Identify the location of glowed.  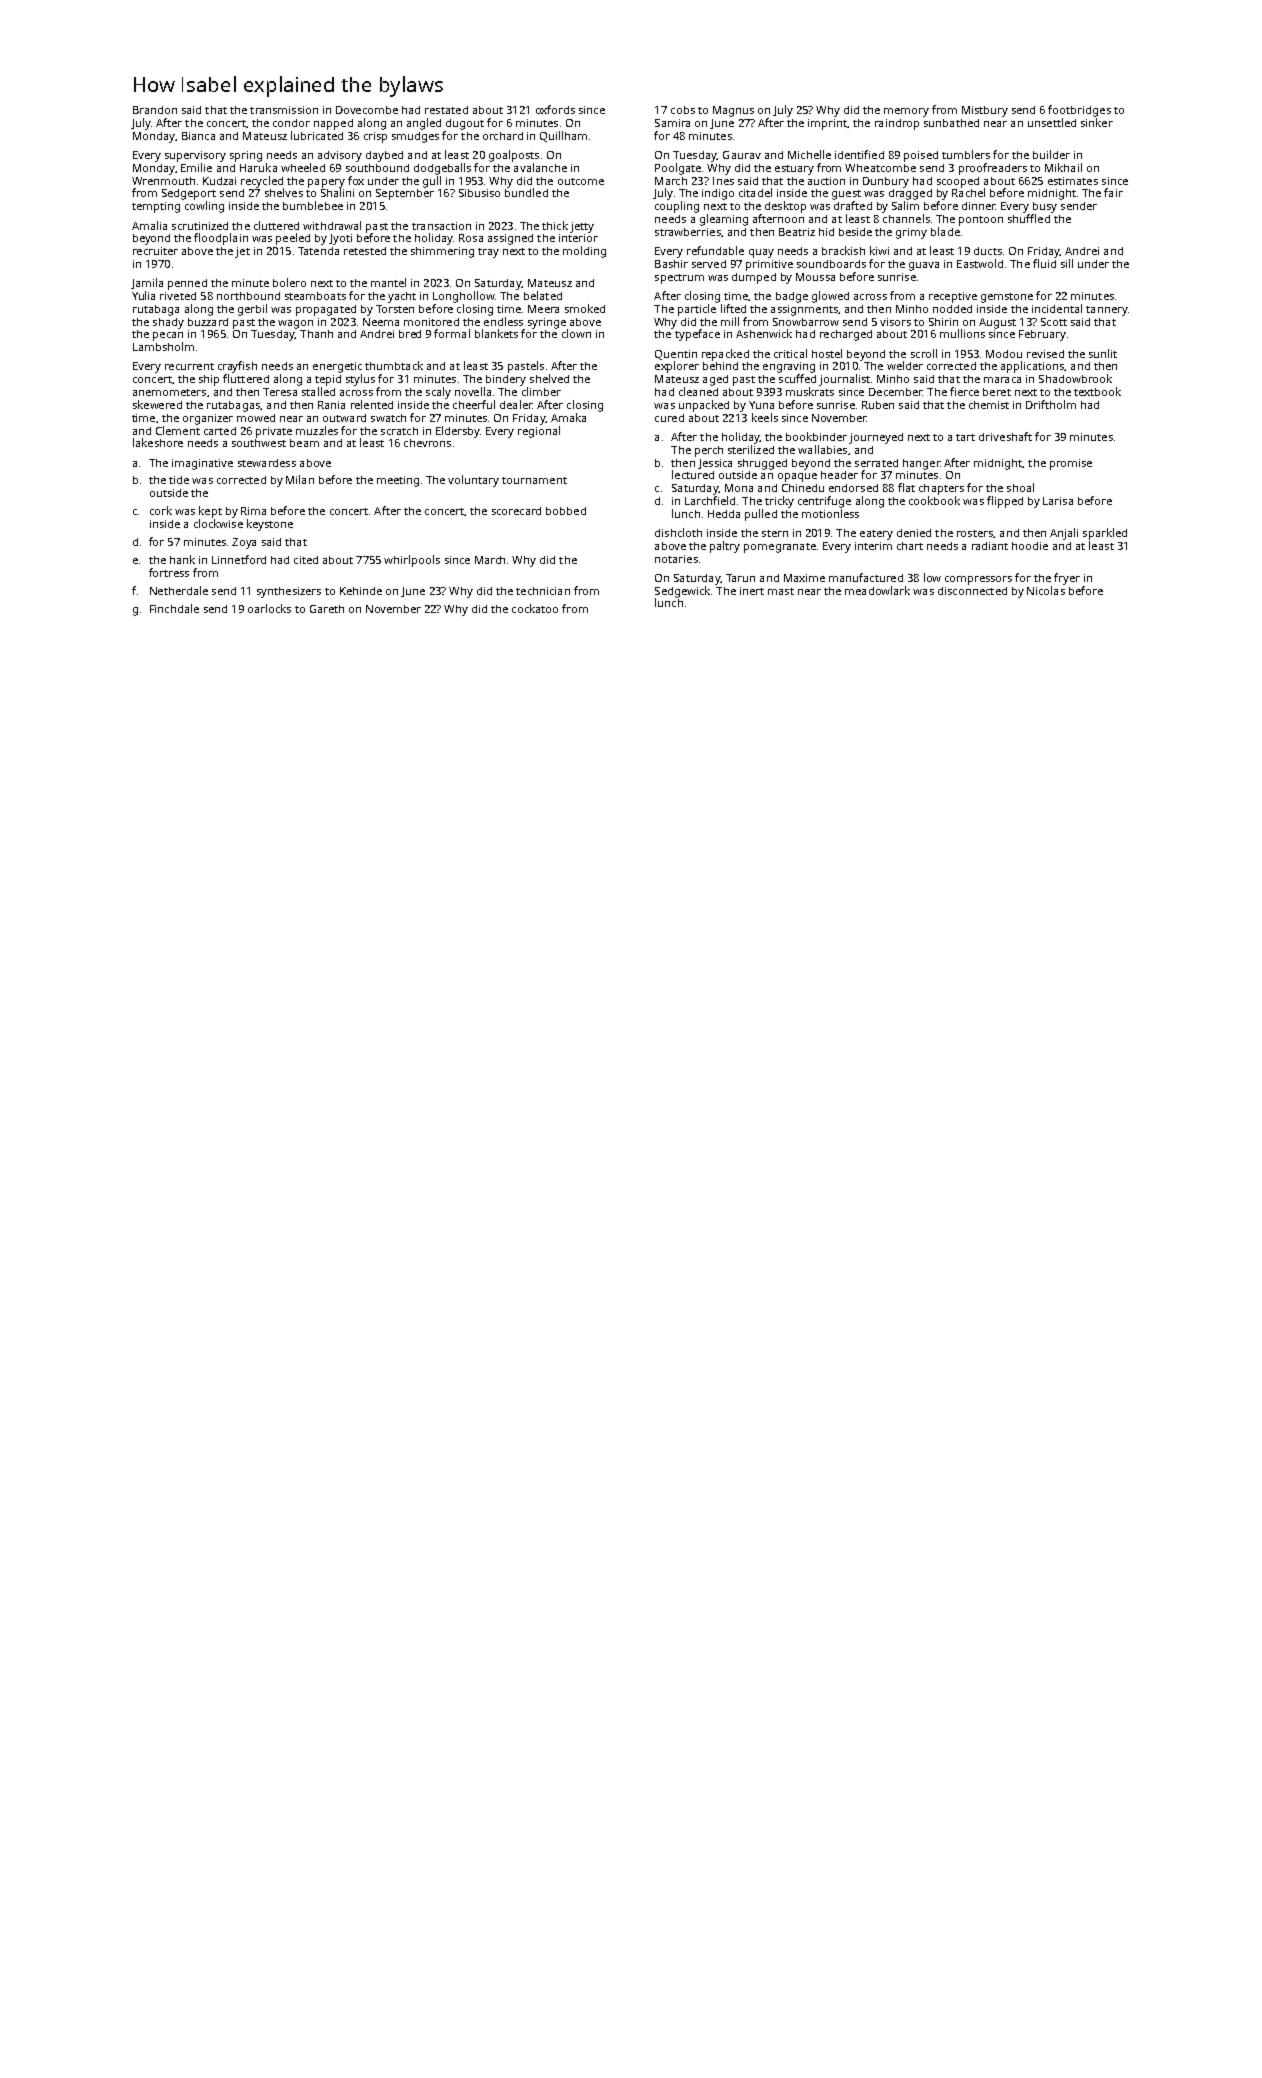
(830, 297).
